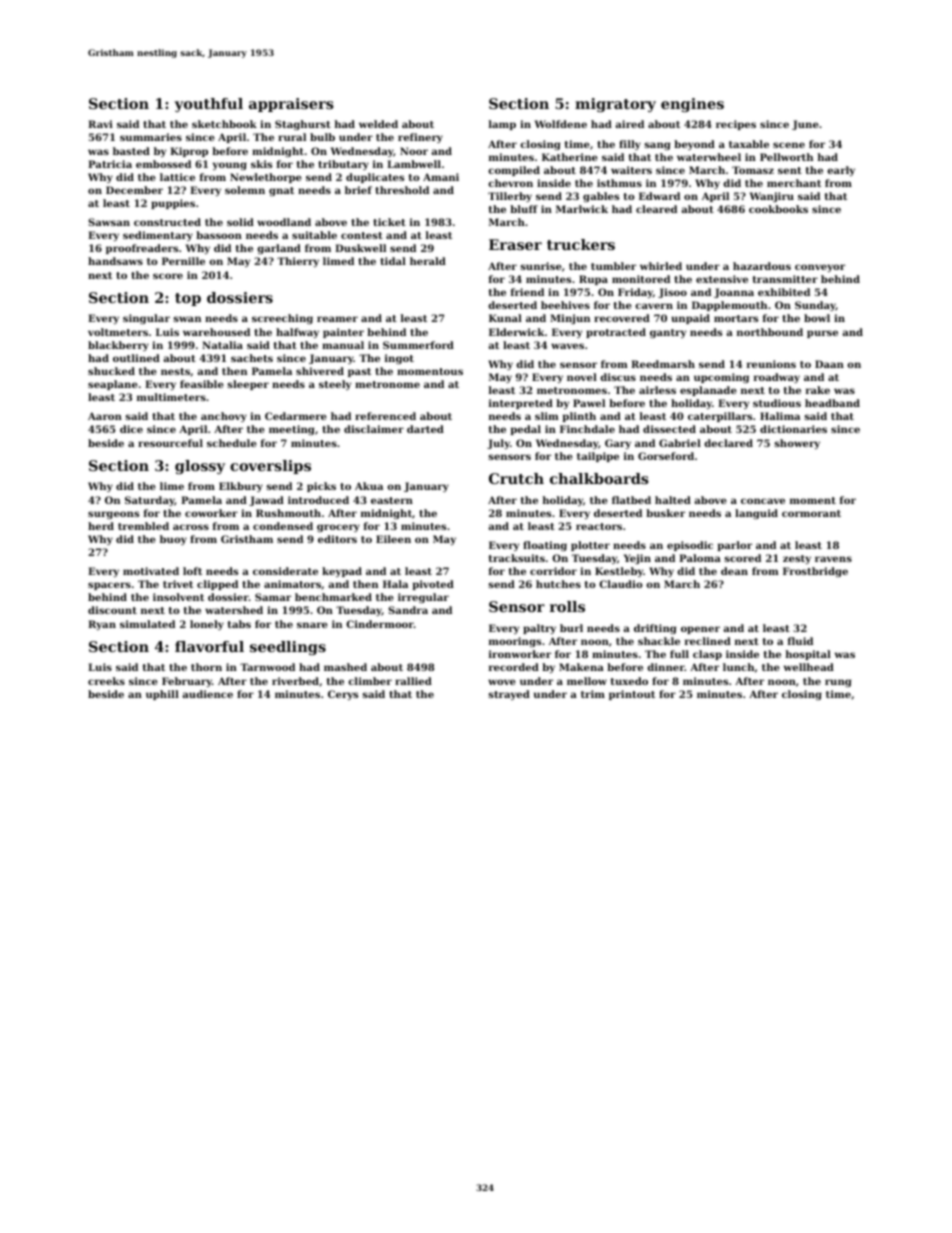 The height and width of the screenshot is (1233, 952). Describe the element at coordinates (175, 371) in the screenshot. I see `nests` at that location.
